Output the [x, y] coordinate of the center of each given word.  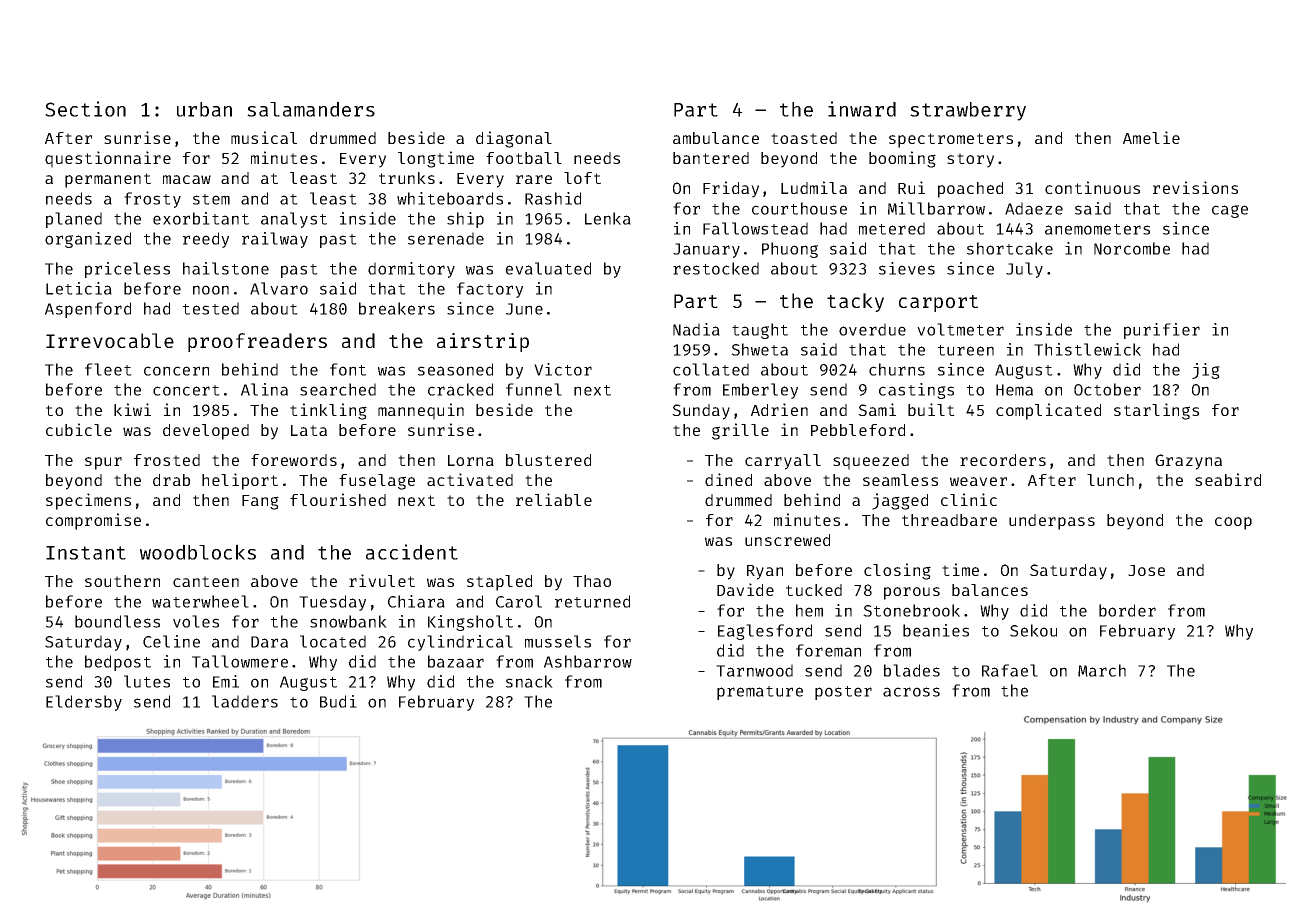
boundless [117, 621]
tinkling [328, 411]
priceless [127, 270]
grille [740, 431]
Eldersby [84, 703]
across [911, 692]
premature [760, 693]
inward [862, 109]
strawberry [968, 111]
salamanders [311, 109]
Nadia [696, 329]
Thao [592, 581]
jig [1206, 371]
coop [1233, 523]
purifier [1162, 331]
